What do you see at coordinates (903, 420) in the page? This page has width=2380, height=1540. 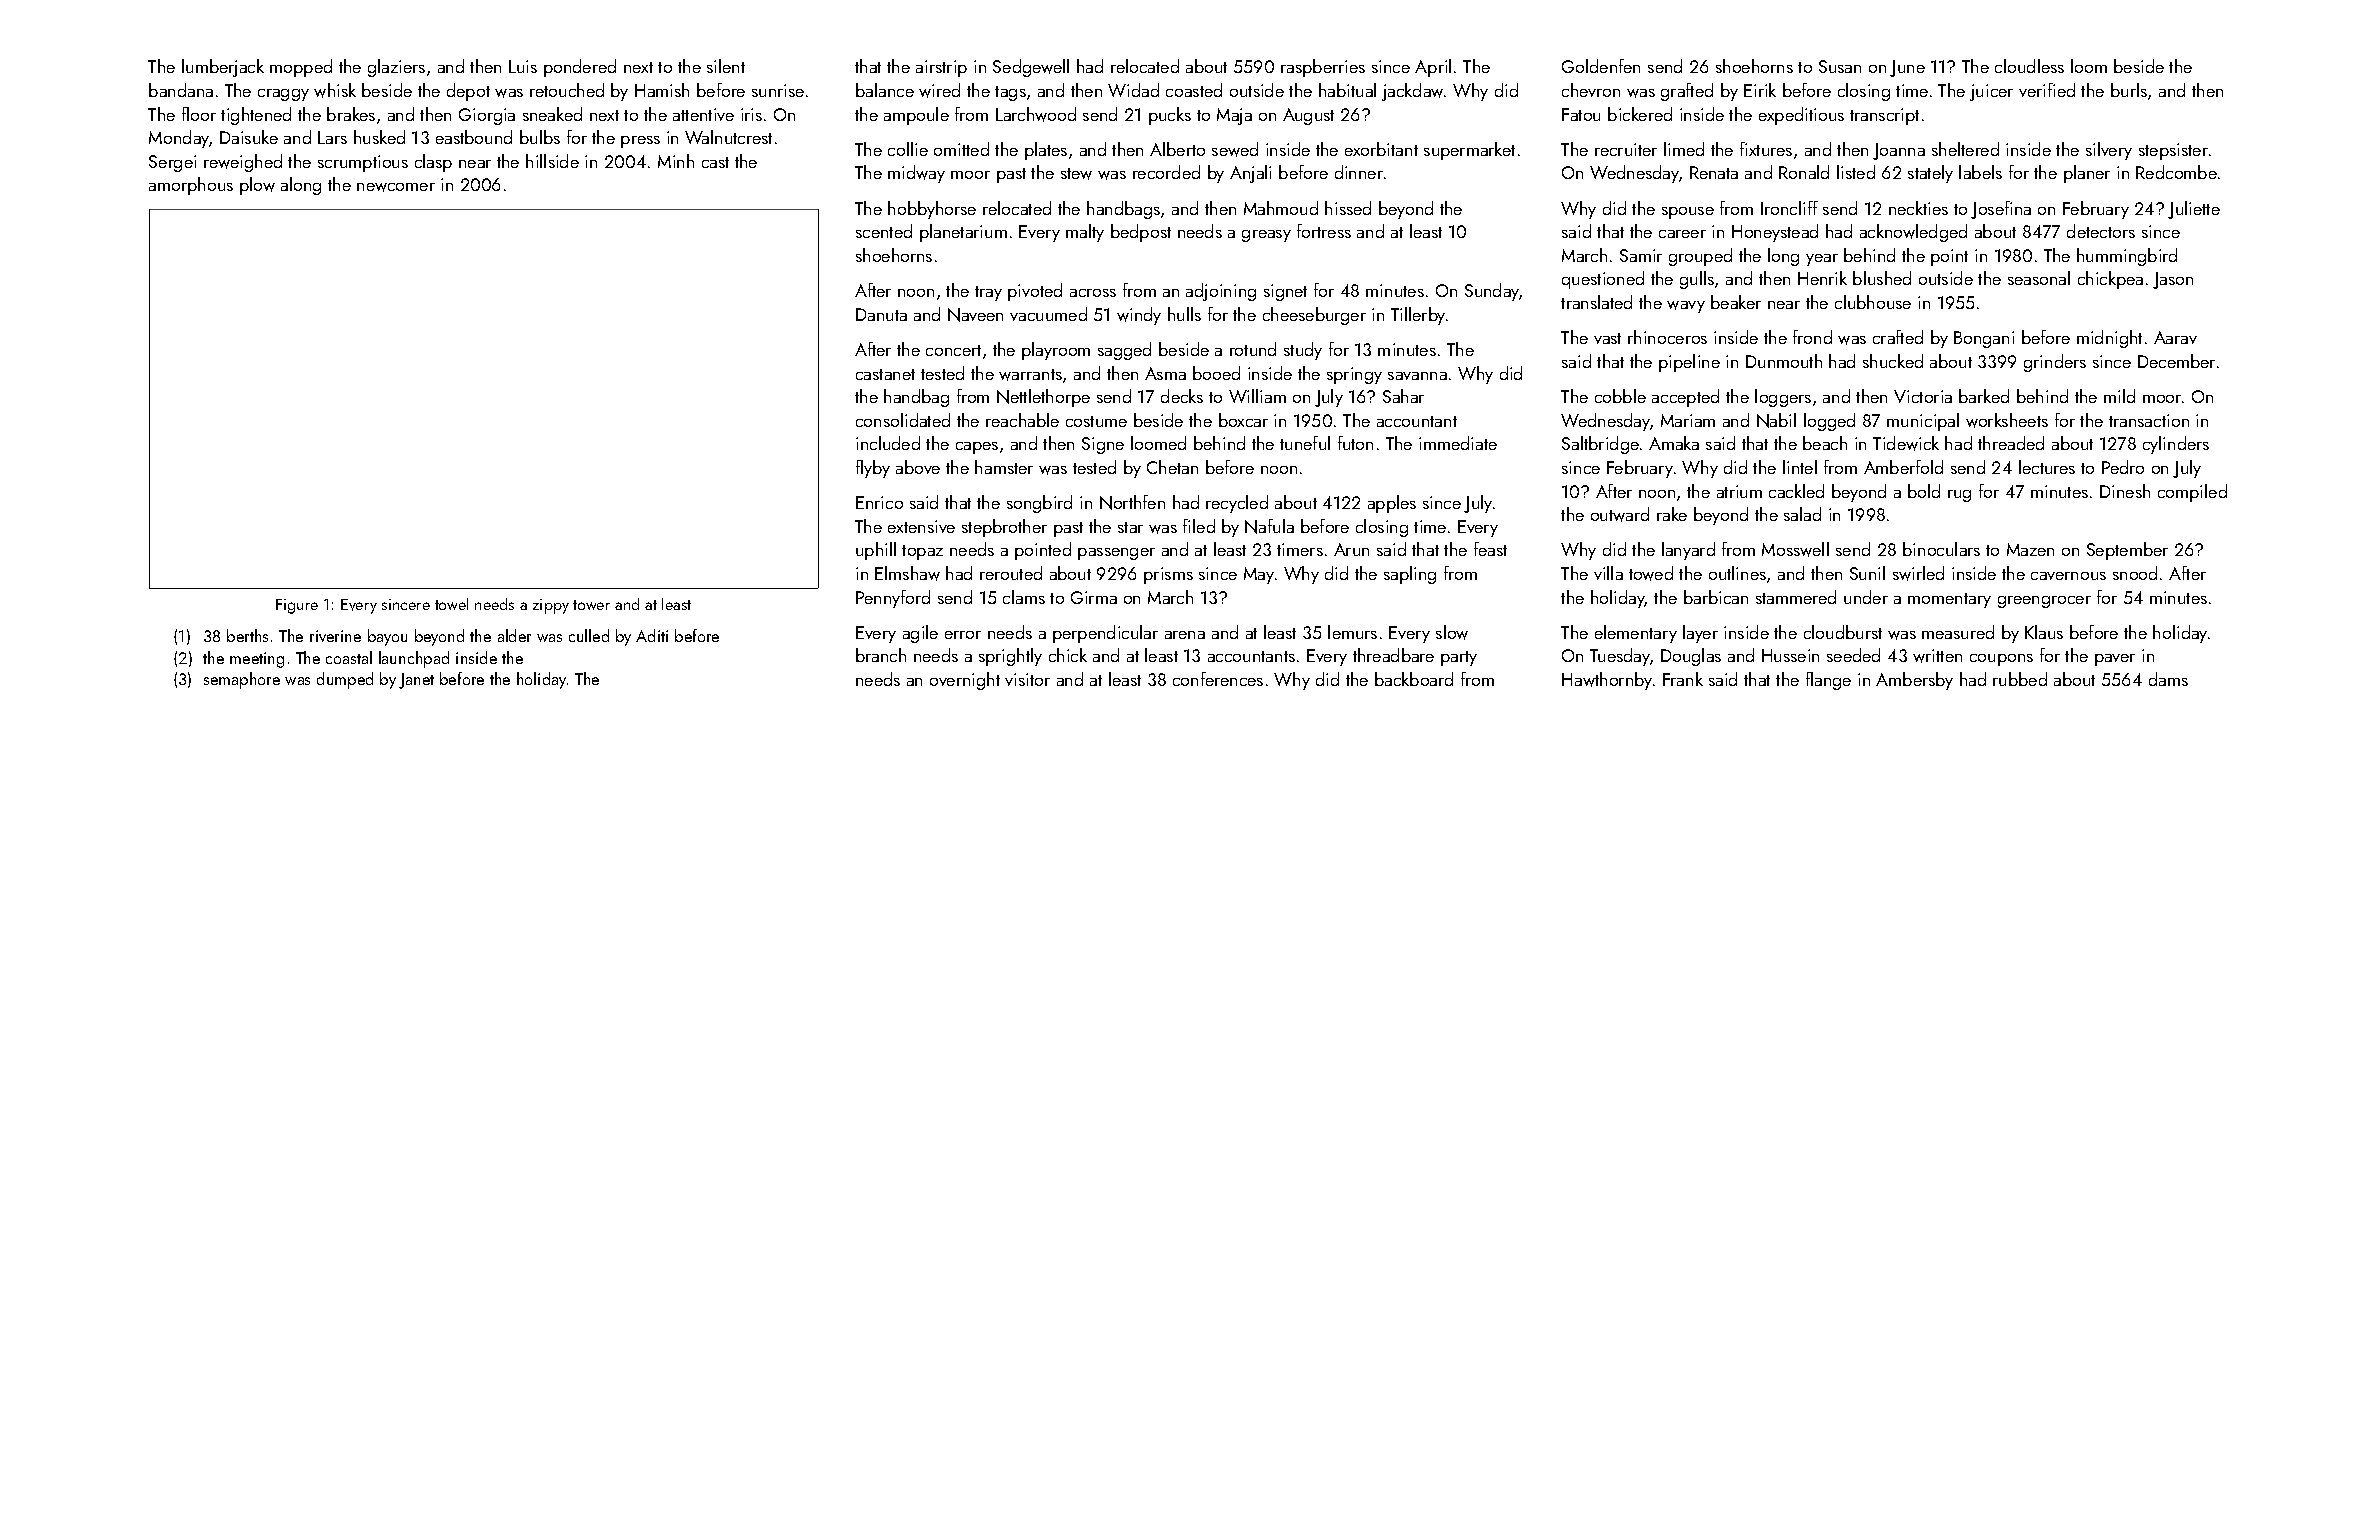 I see `consolidated` at bounding box center [903, 420].
